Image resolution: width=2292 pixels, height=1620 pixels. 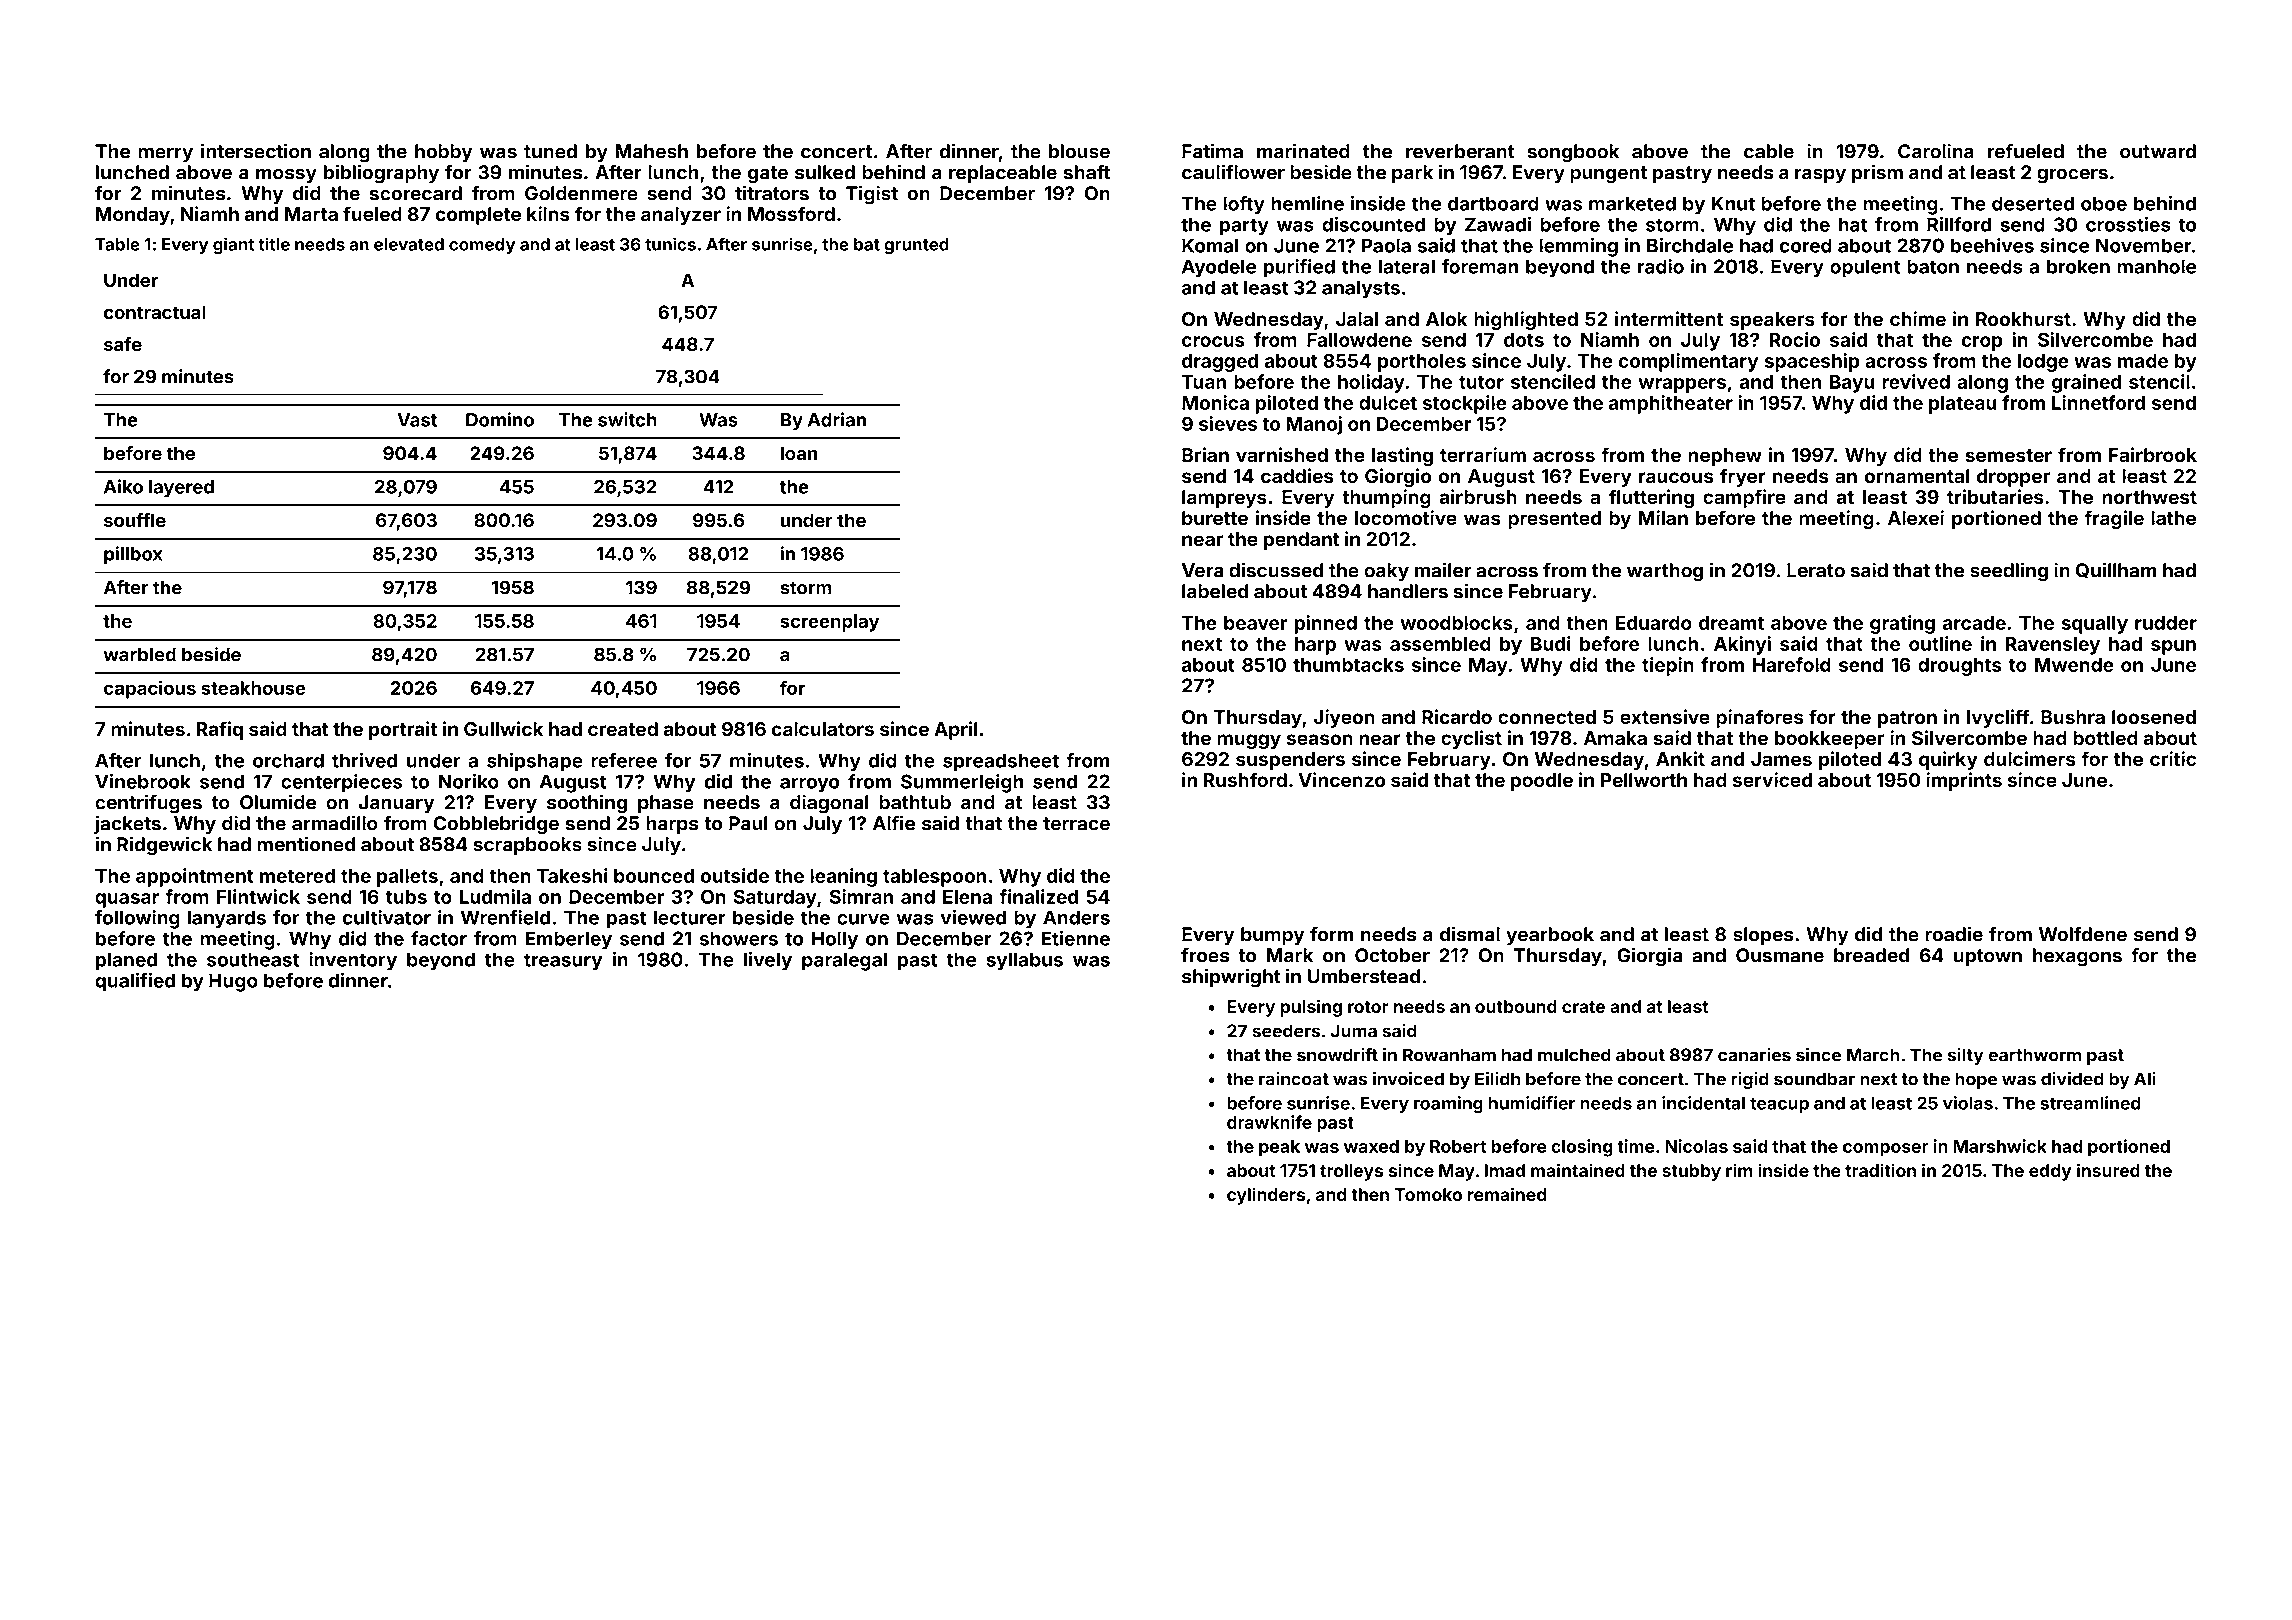 I want to click on cylinders, so click(x=1266, y=1196).
